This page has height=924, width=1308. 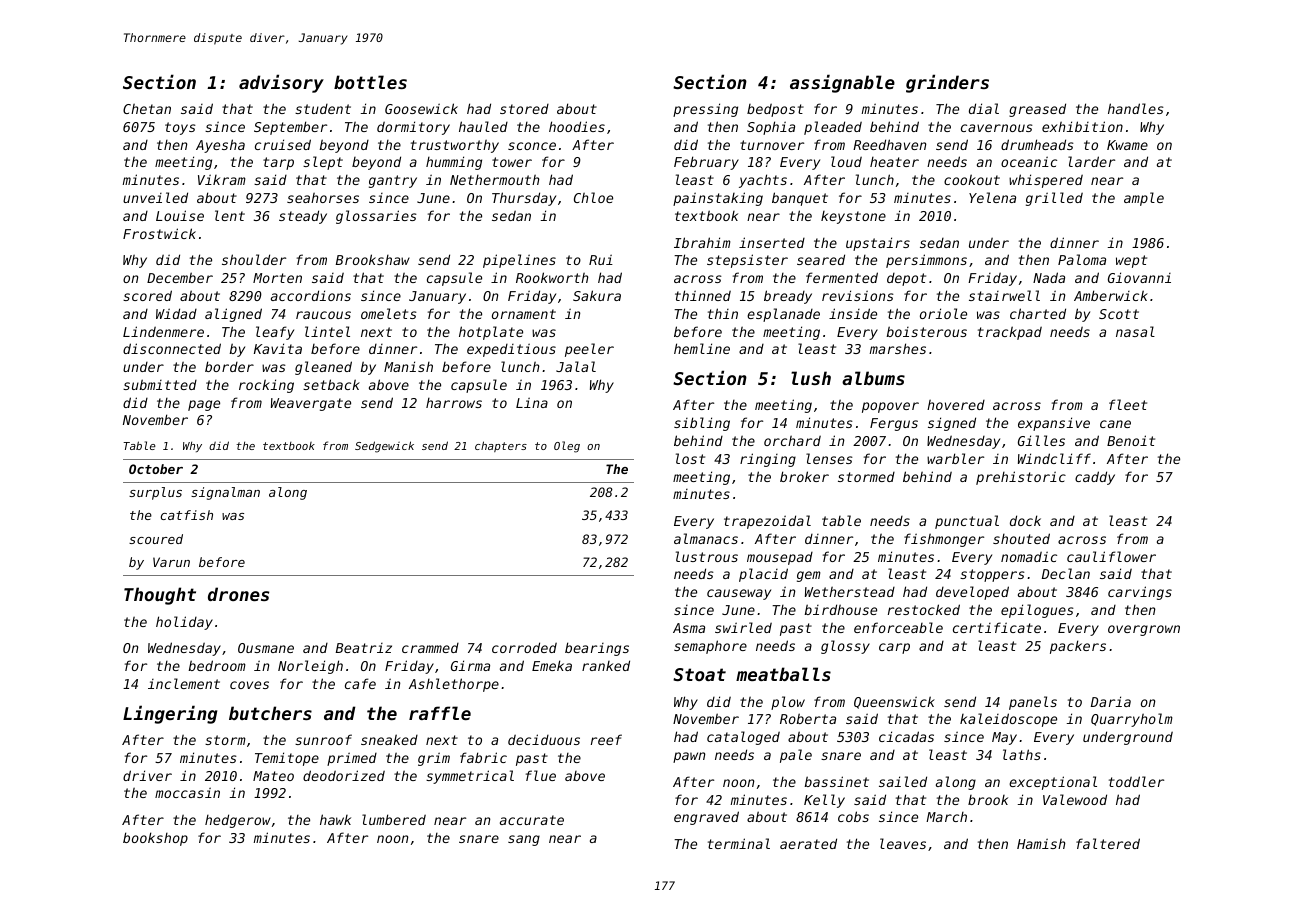 What do you see at coordinates (155, 197) in the page?
I see `unveiled` at bounding box center [155, 197].
